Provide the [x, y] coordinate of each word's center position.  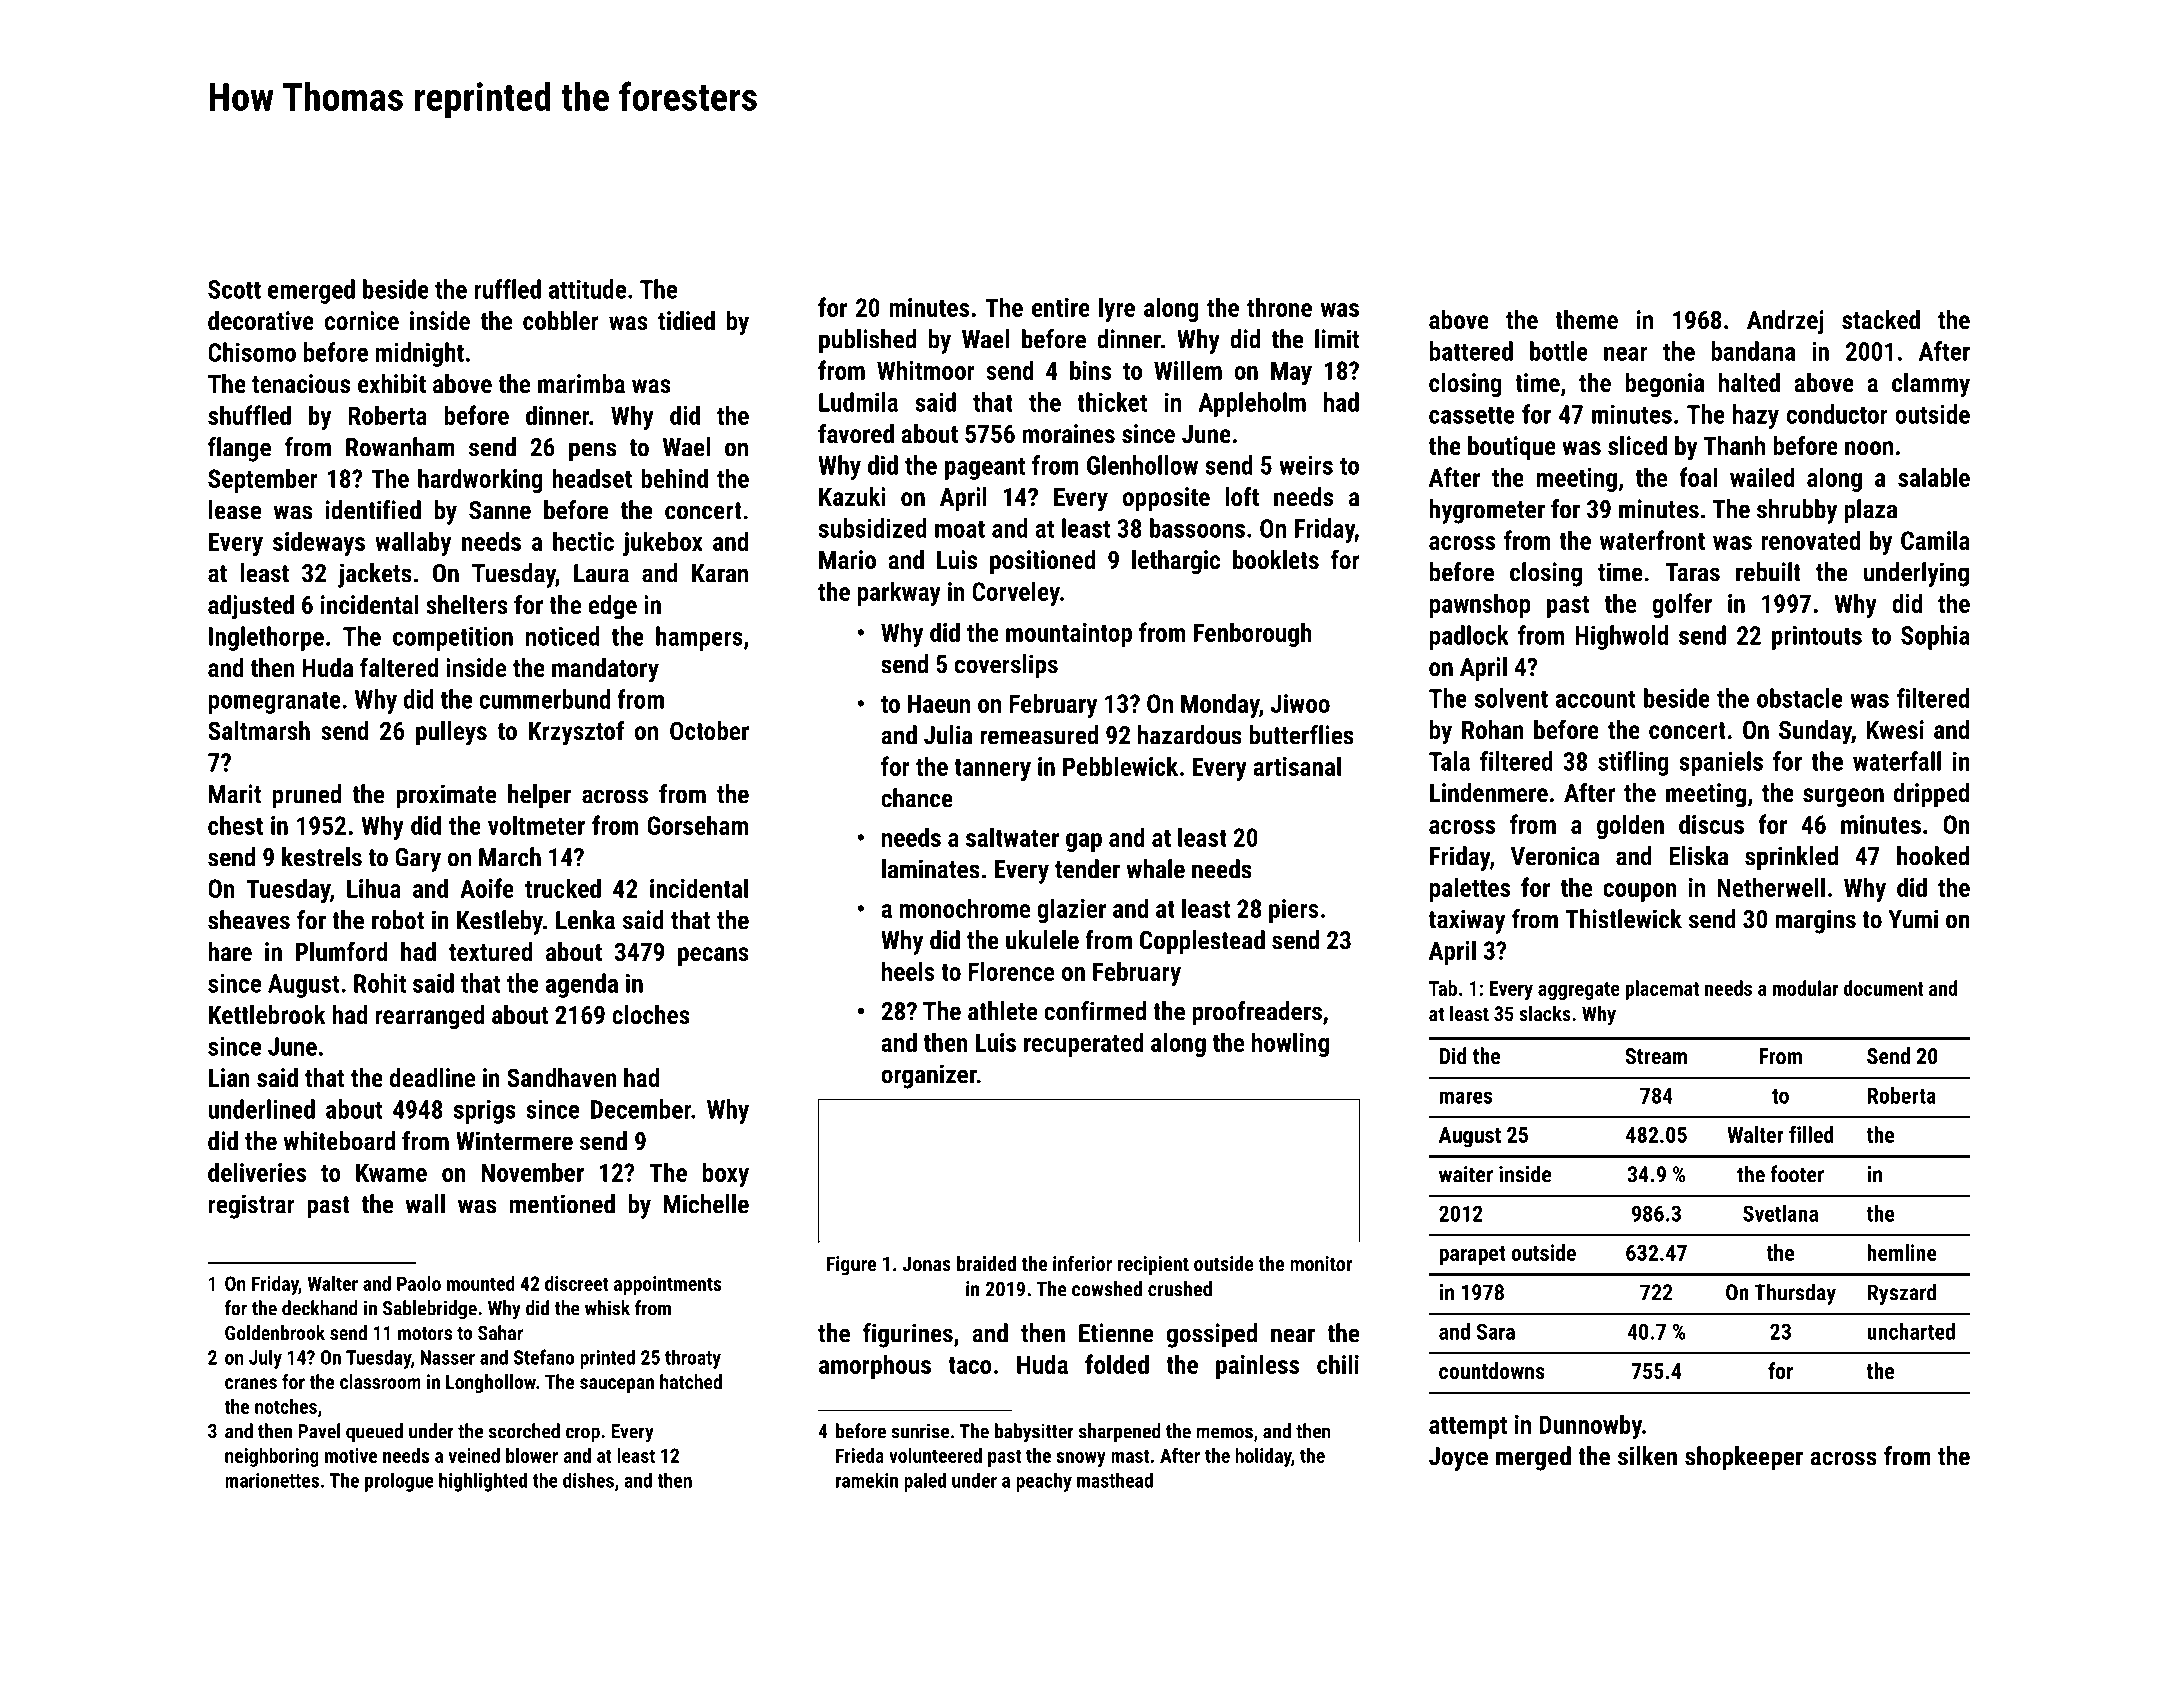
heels [908, 971]
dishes [588, 1480]
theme [1586, 319]
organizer [929, 1076]
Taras [1693, 572]
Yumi [1913, 919]
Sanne [500, 510]
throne [1279, 307]
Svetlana [1780, 1213]
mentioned [562, 1204]
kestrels [322, 857]
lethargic [1176, 562]
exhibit [392, 383]
